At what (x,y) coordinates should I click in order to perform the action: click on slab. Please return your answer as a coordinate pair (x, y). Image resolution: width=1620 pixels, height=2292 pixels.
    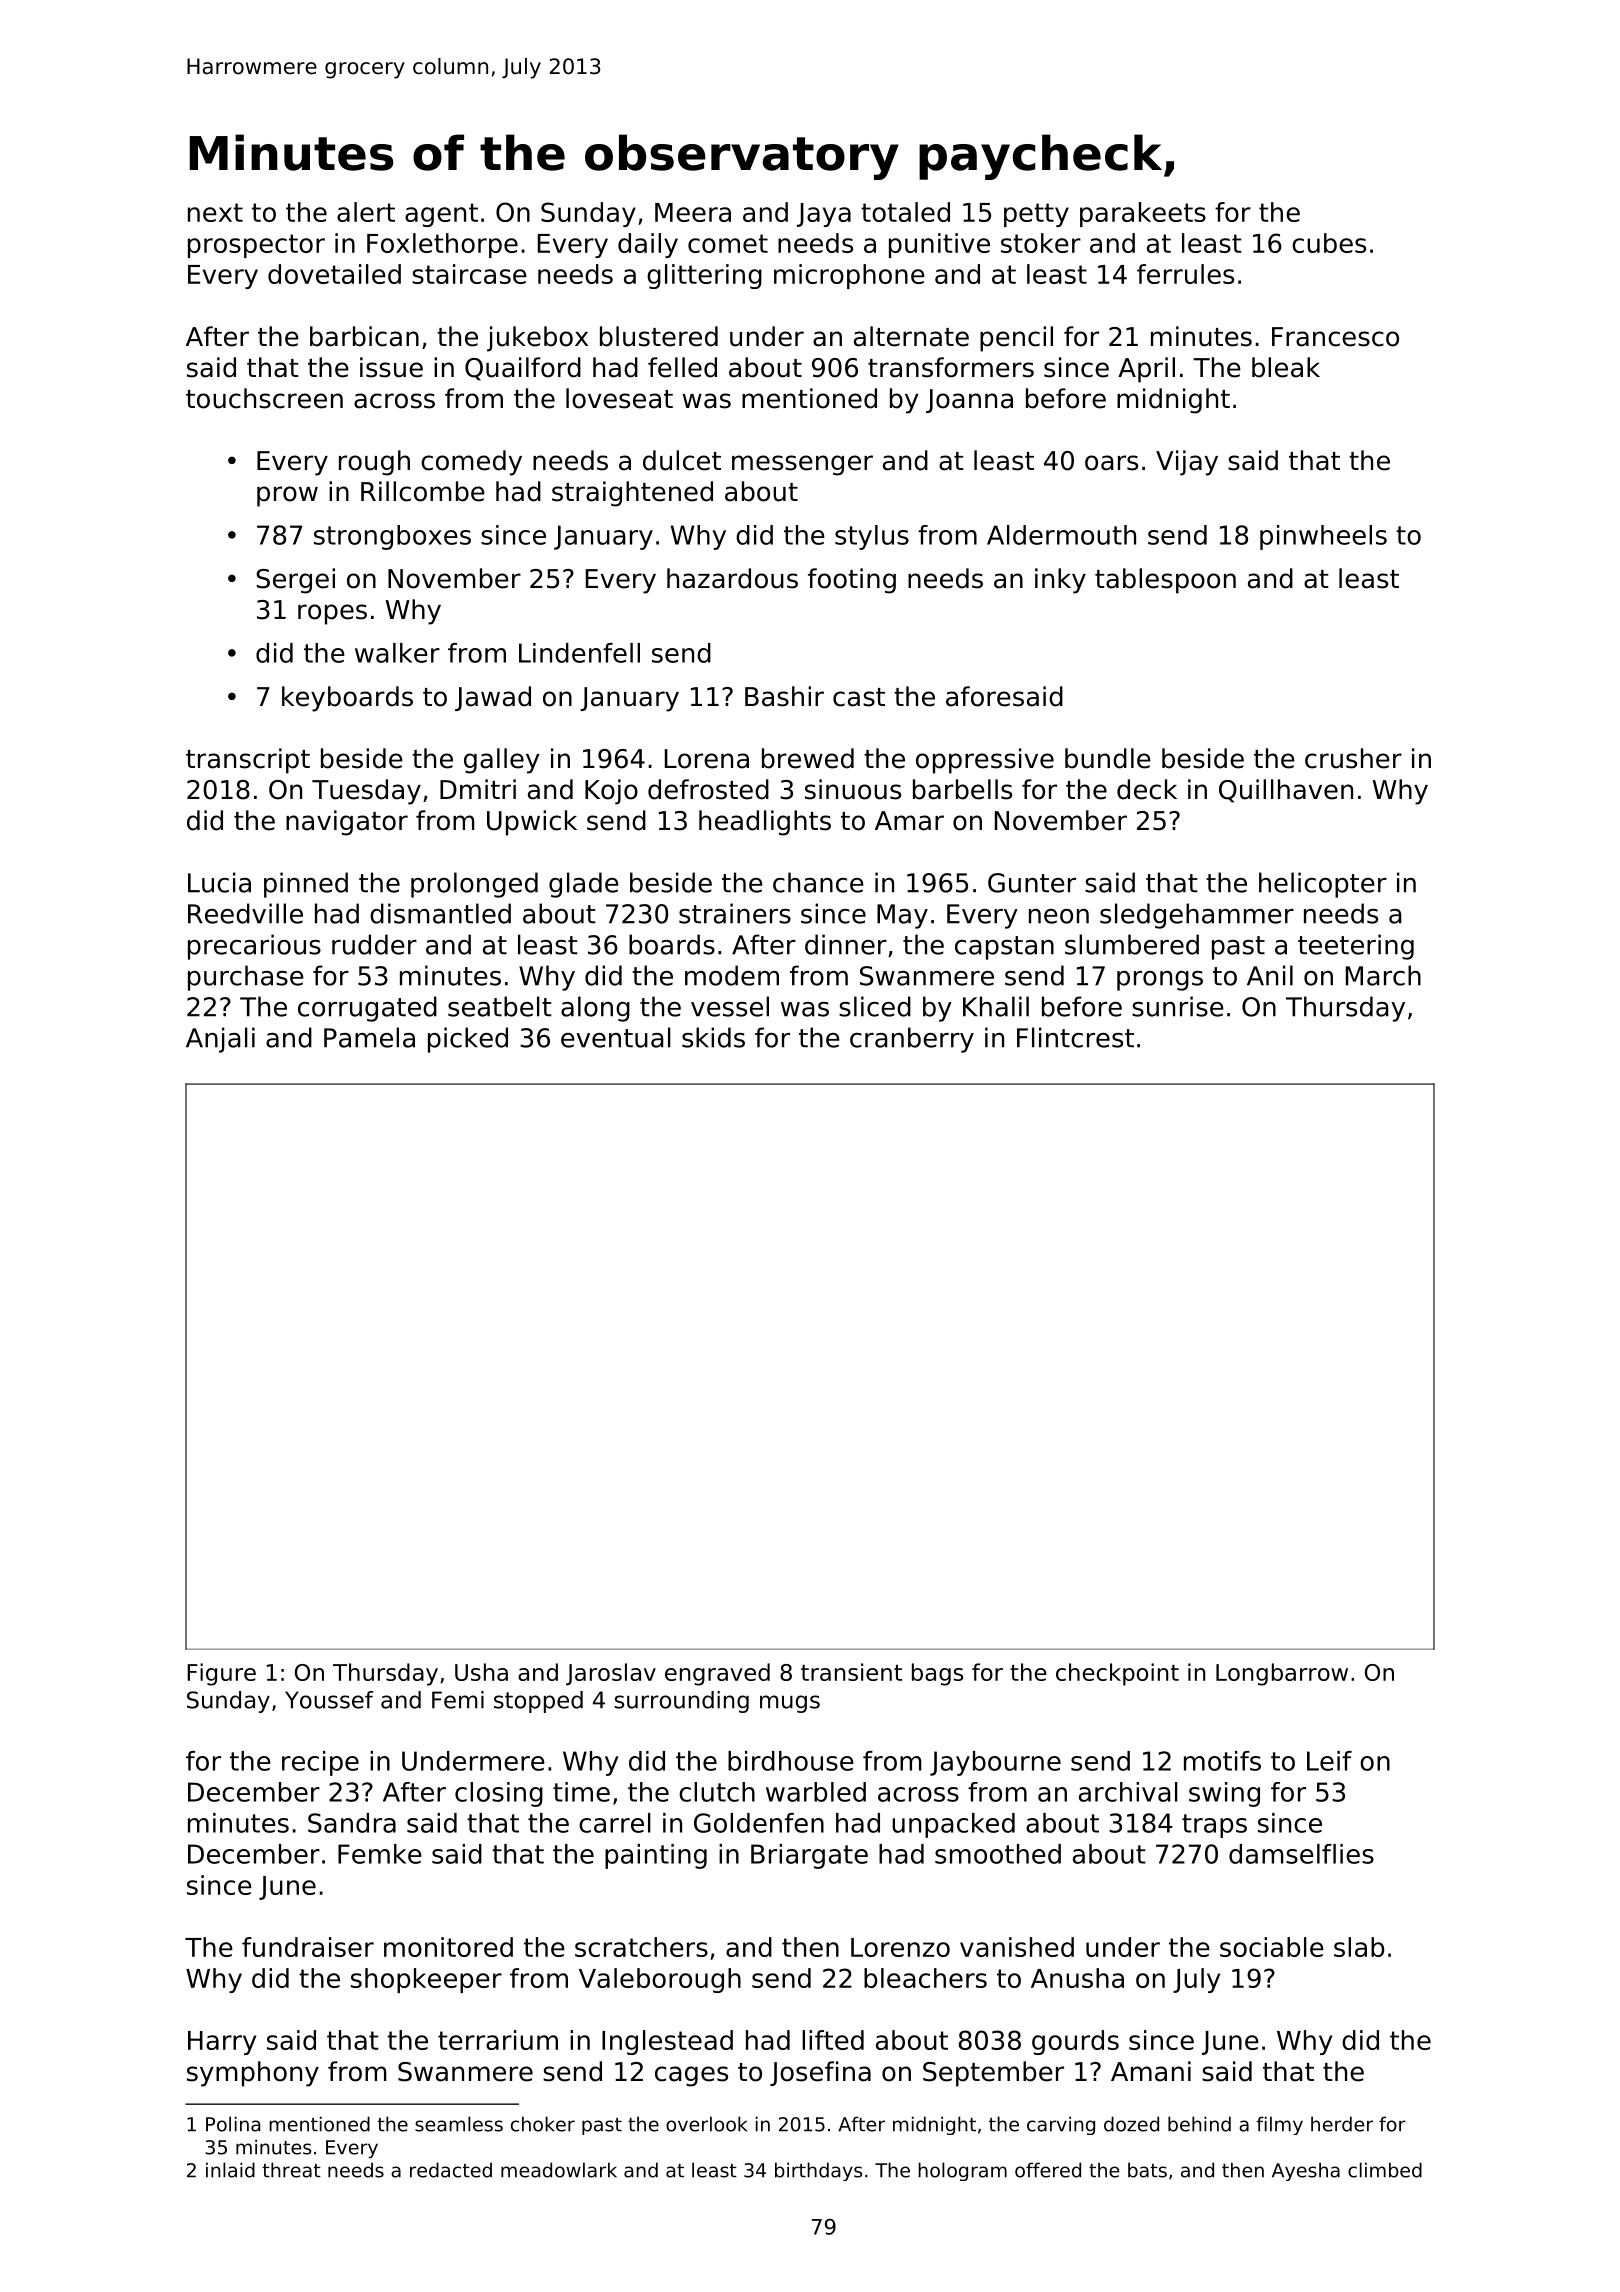
    Looking at the image, I should click on (1359, 1947).
